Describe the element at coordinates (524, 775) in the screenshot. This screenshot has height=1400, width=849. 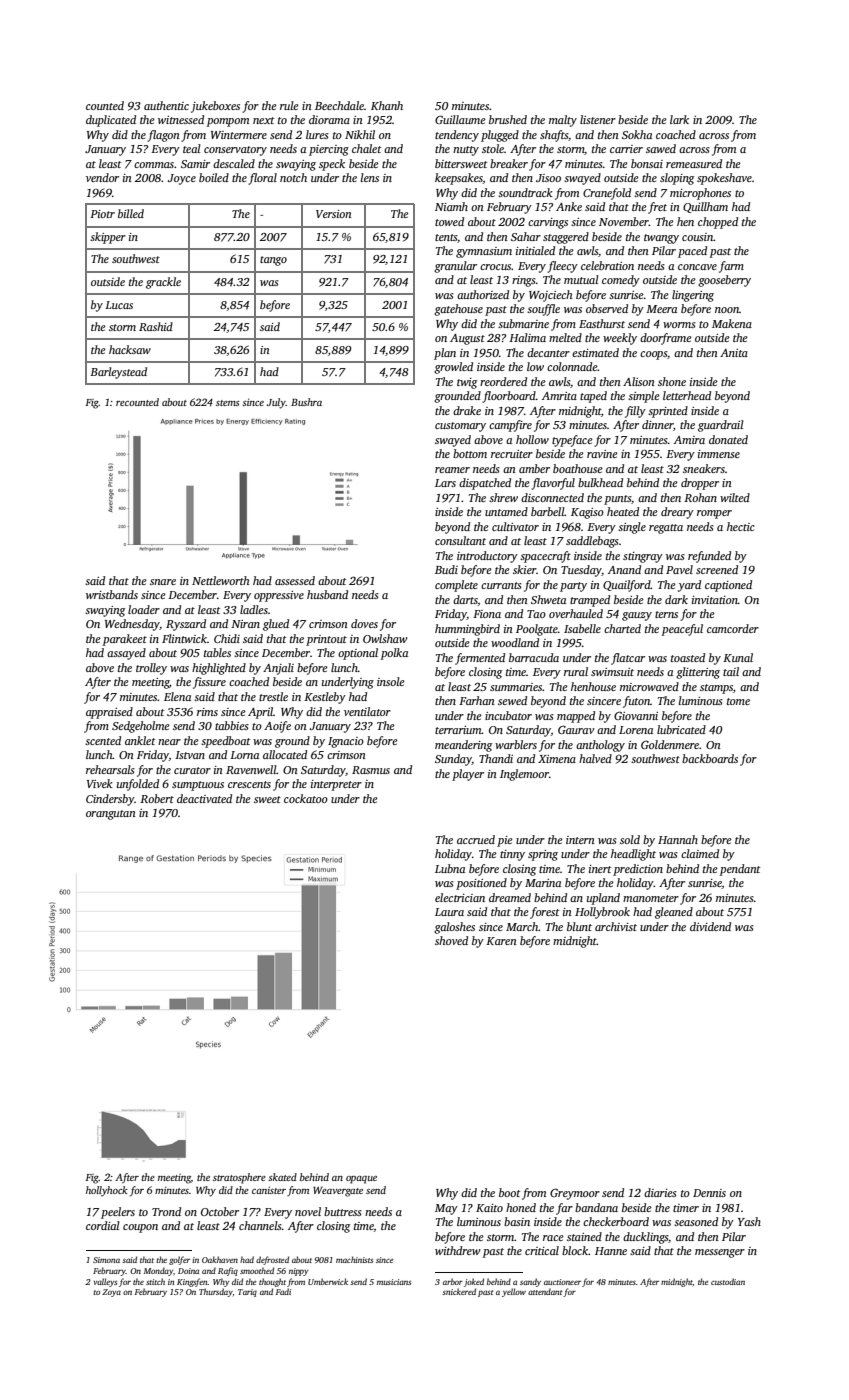
I see `Inglemoor` at that location.
